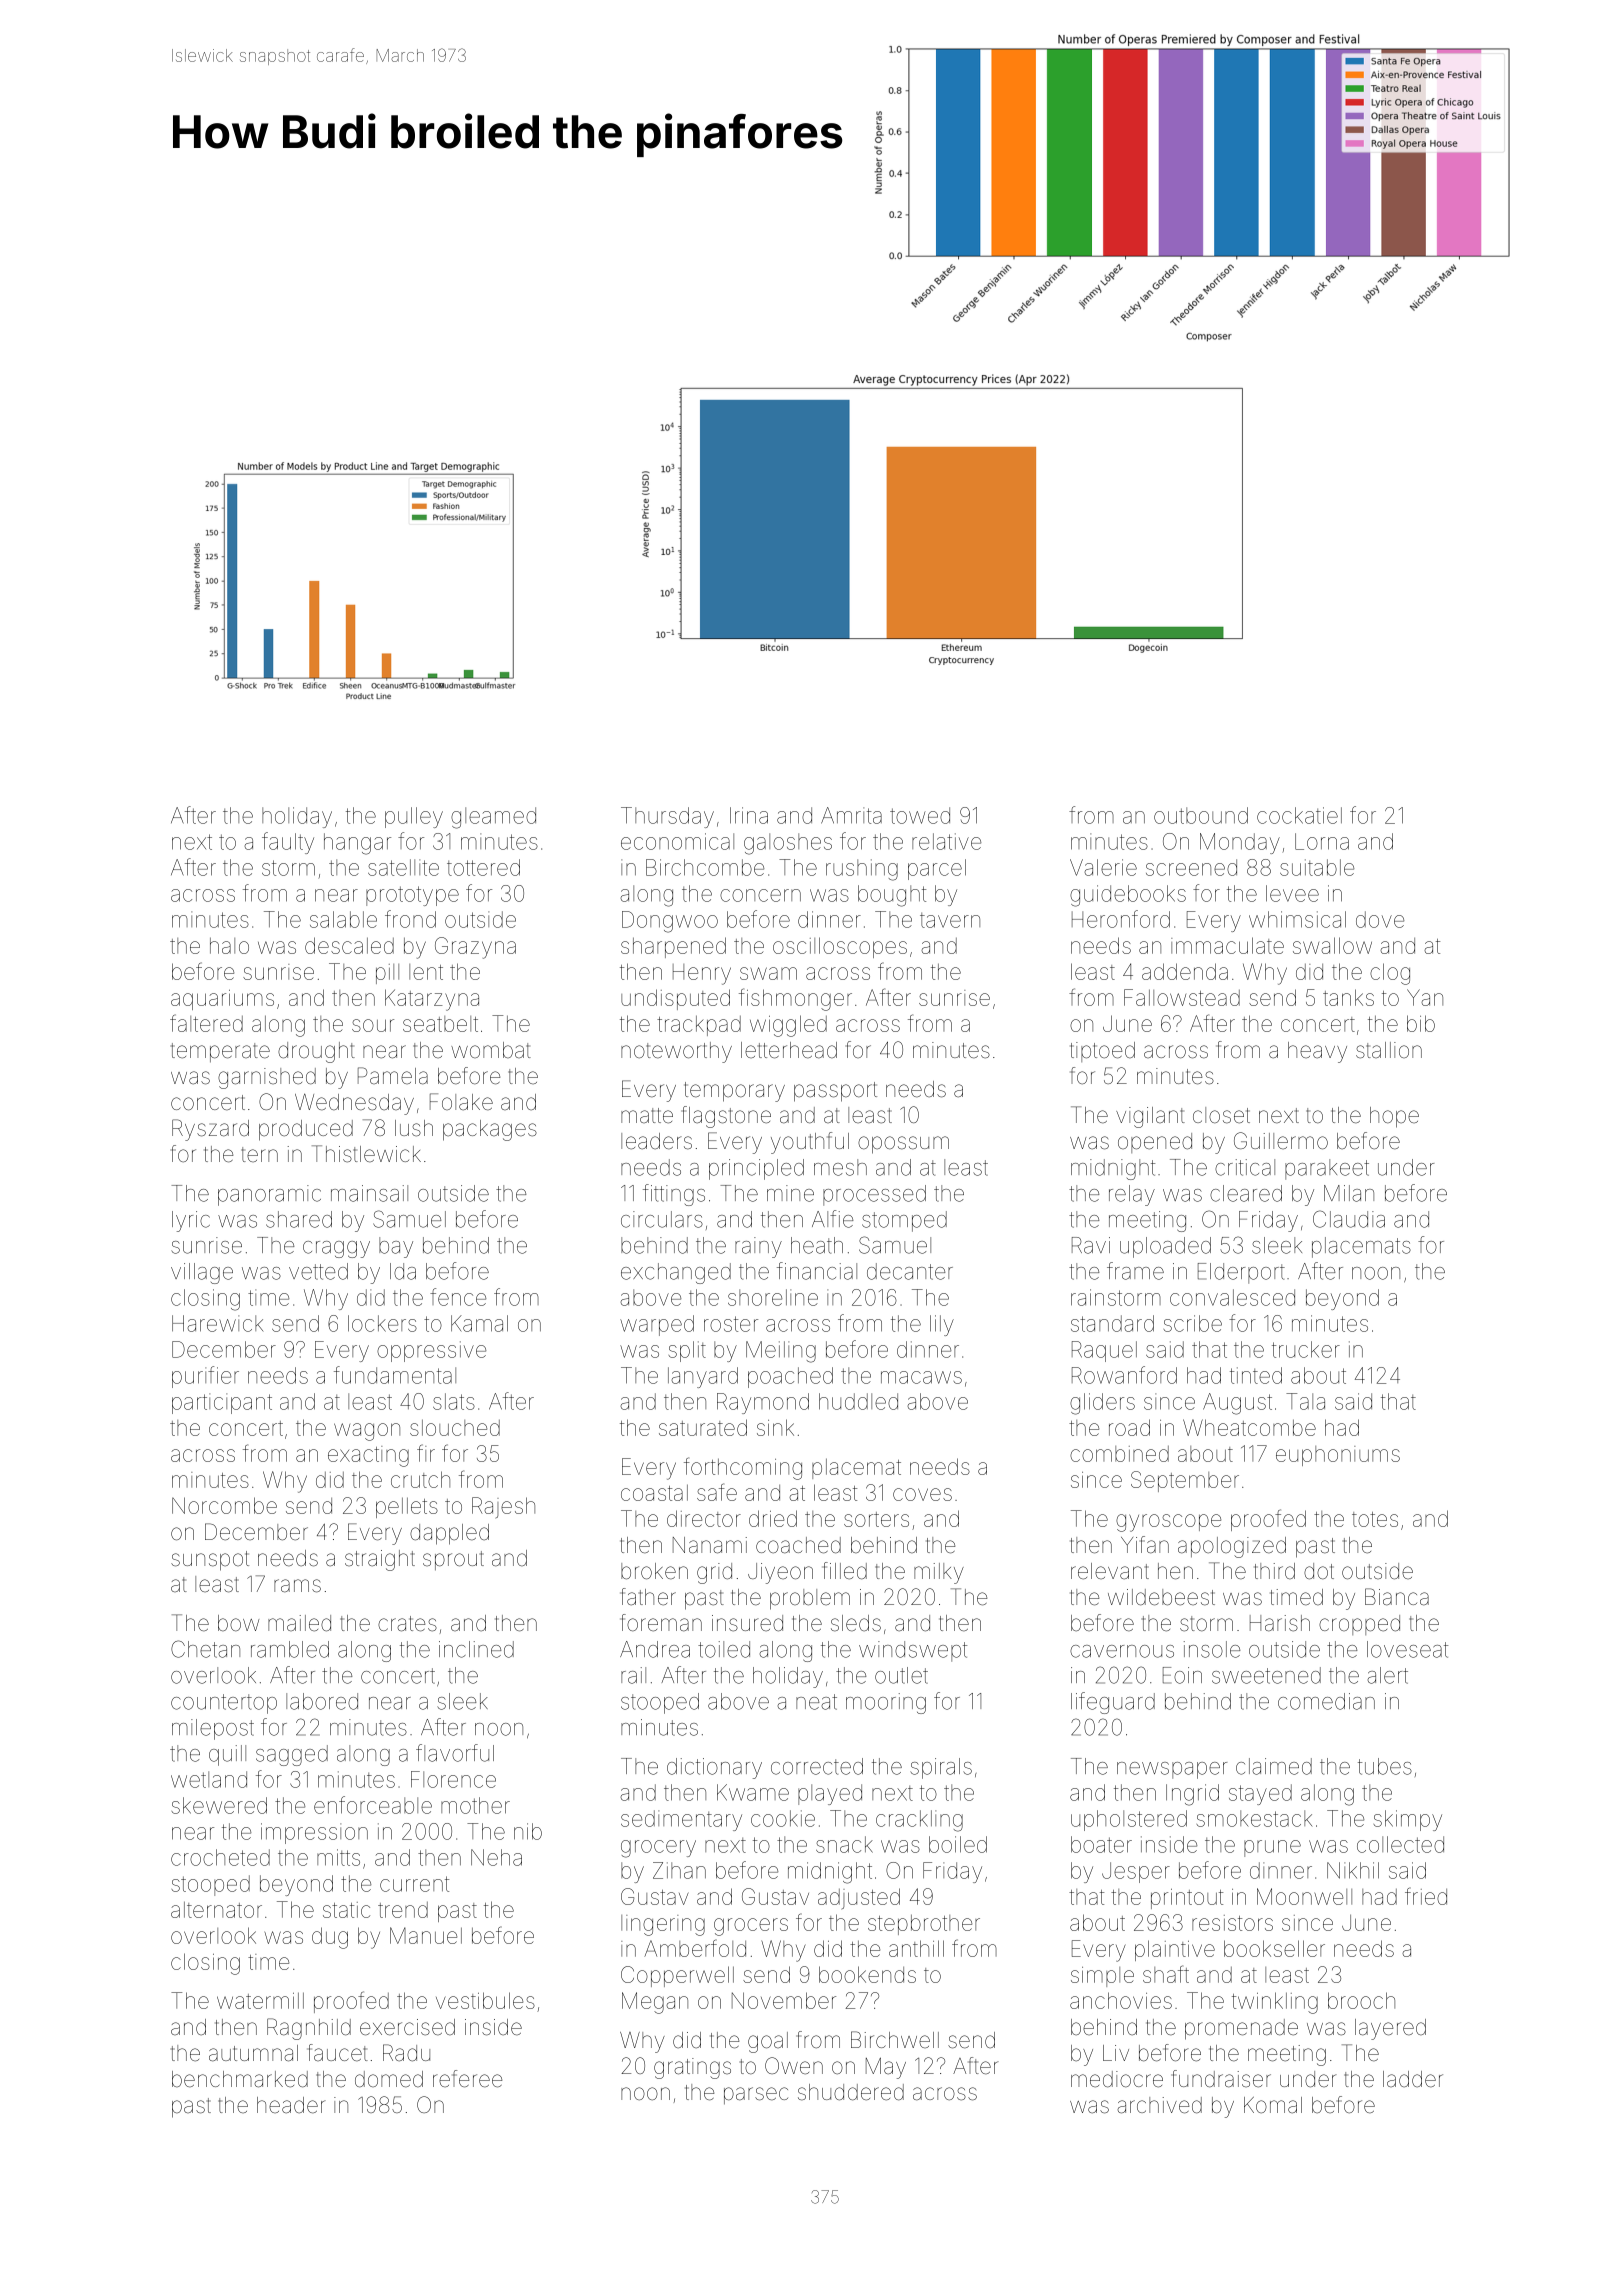  Describe the element at coordinates (205, 1649) in the screenshot. I see `Chetan` at that location.
